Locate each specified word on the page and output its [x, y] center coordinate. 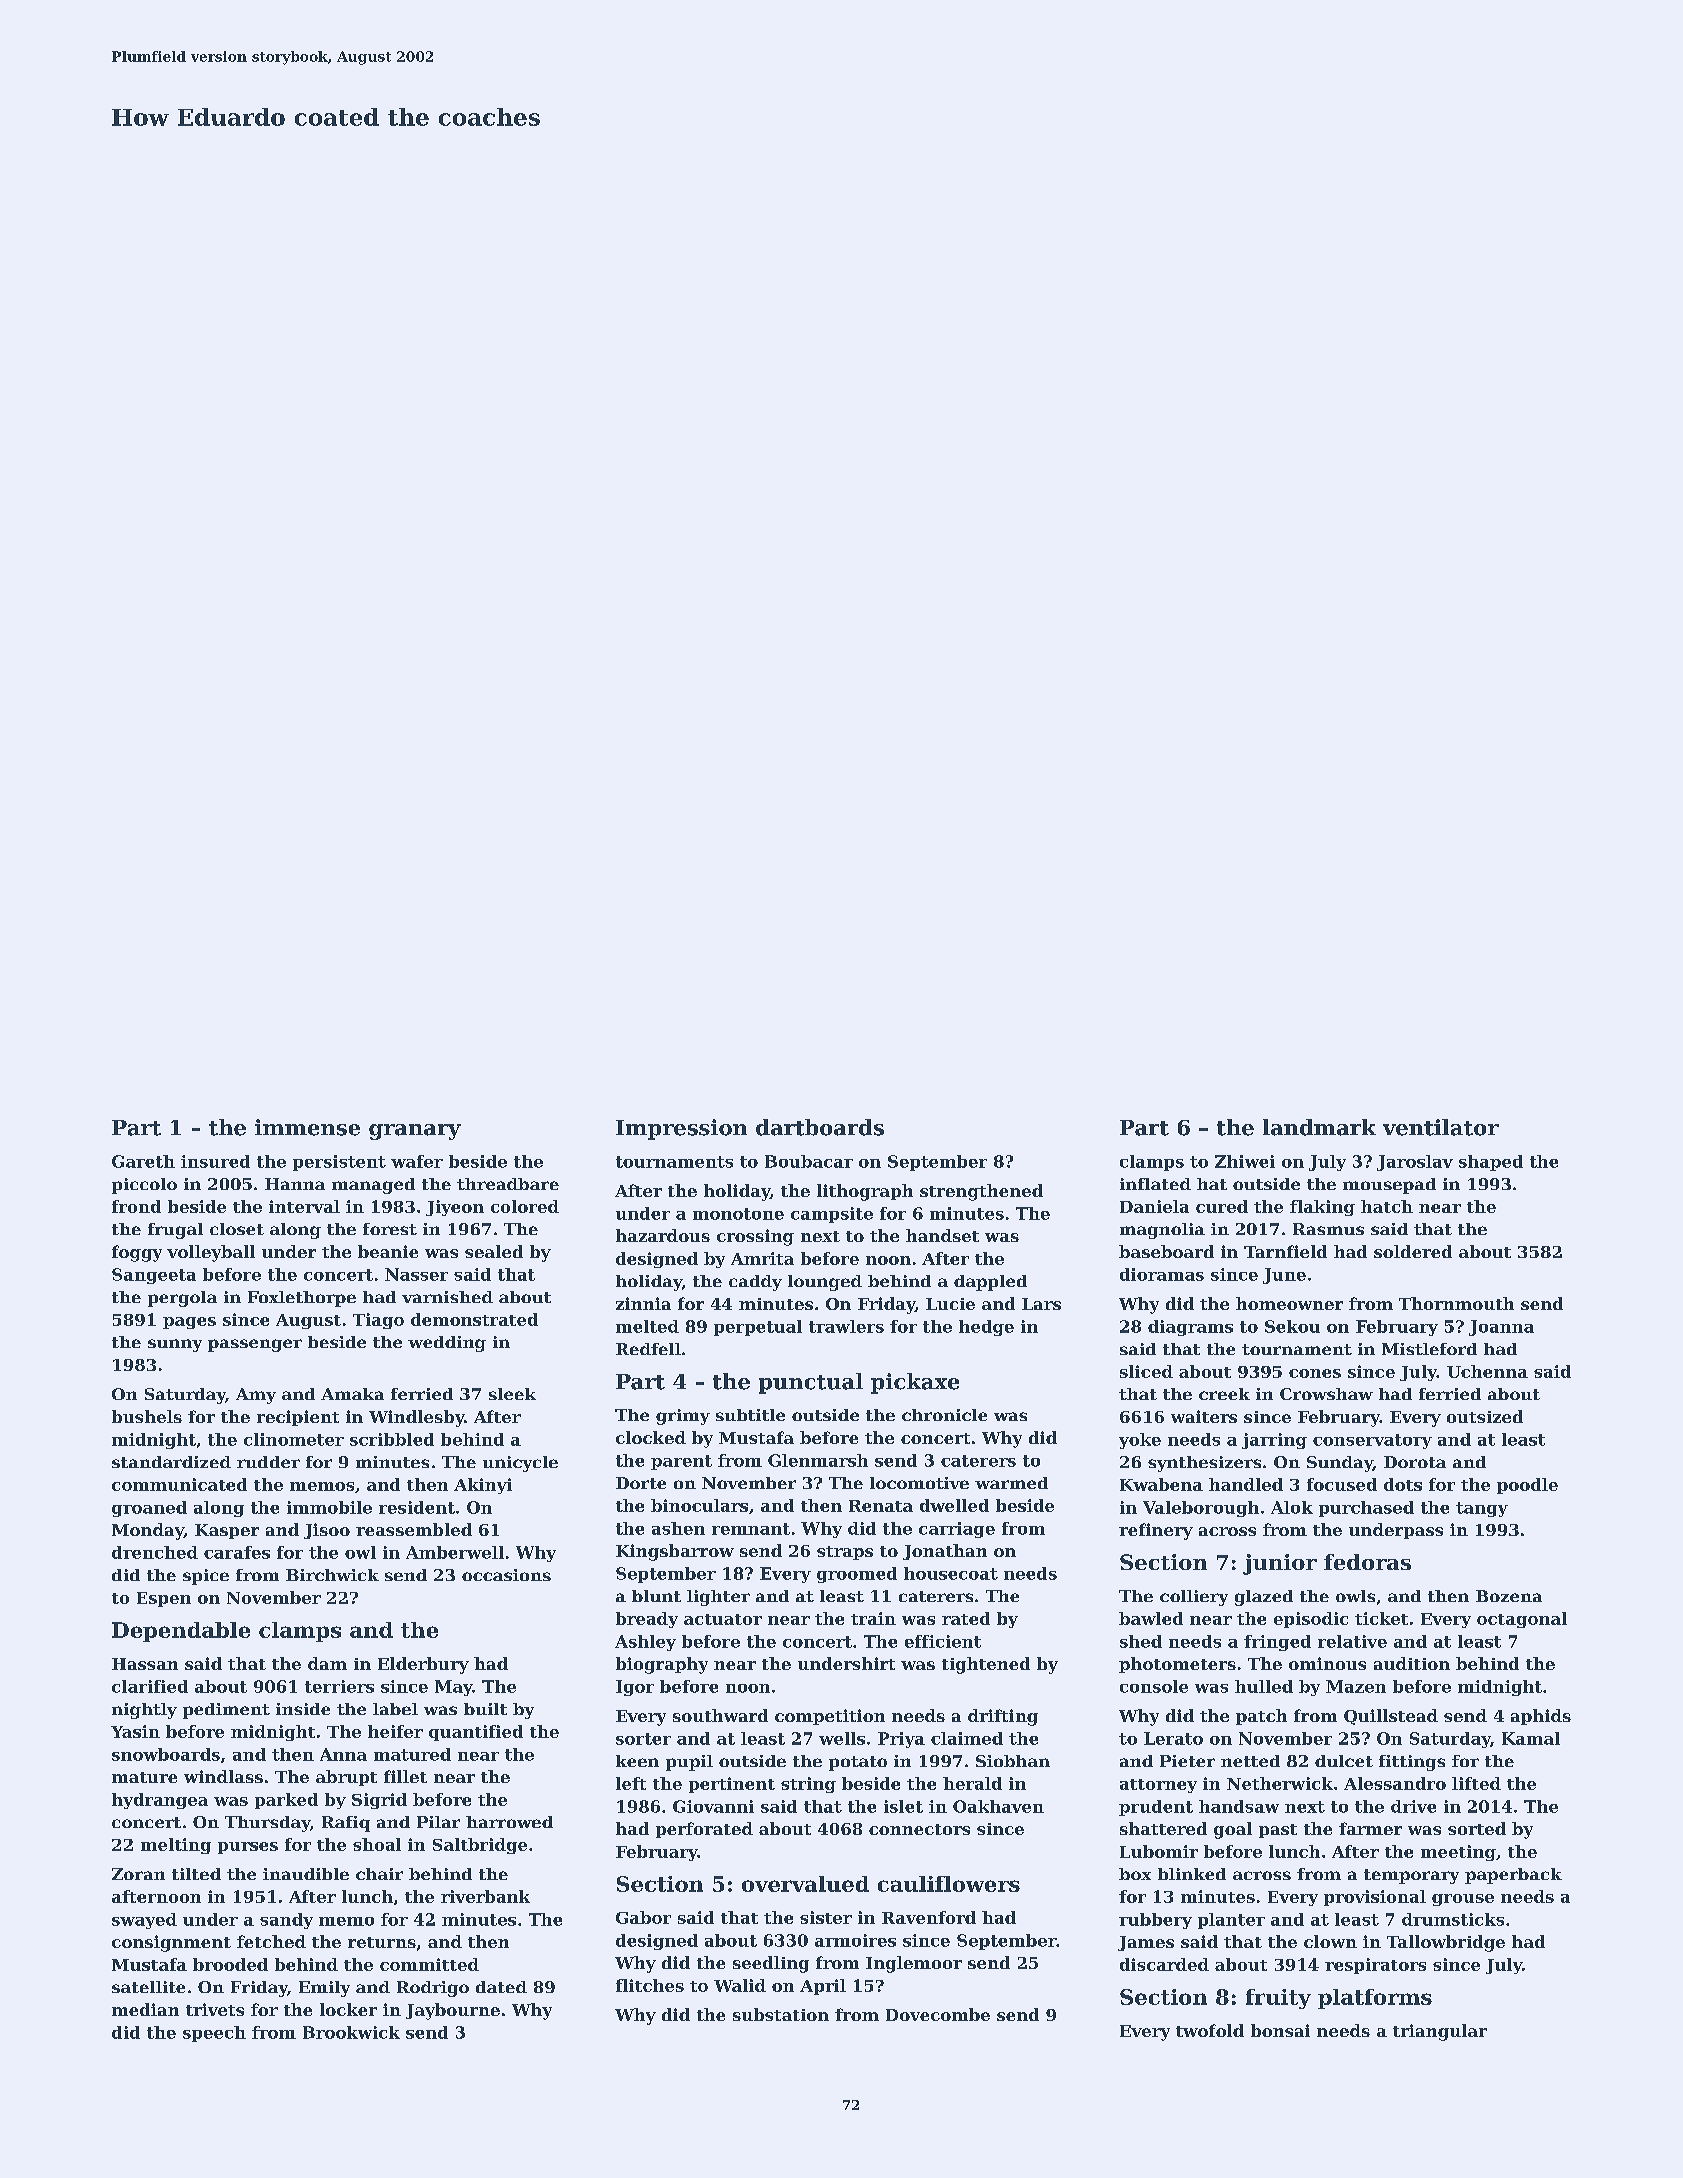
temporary [1411, 1876]
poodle [1527, 1486]
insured [215, 1161]
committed [429, 1964]
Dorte [641, 1483]
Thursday [267, 1824]
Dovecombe [938, 2014]
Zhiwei [1245, 1161]
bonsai [1280, 2030]
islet [903, 1806]
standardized [171, 1462]
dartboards [820, 1127]
